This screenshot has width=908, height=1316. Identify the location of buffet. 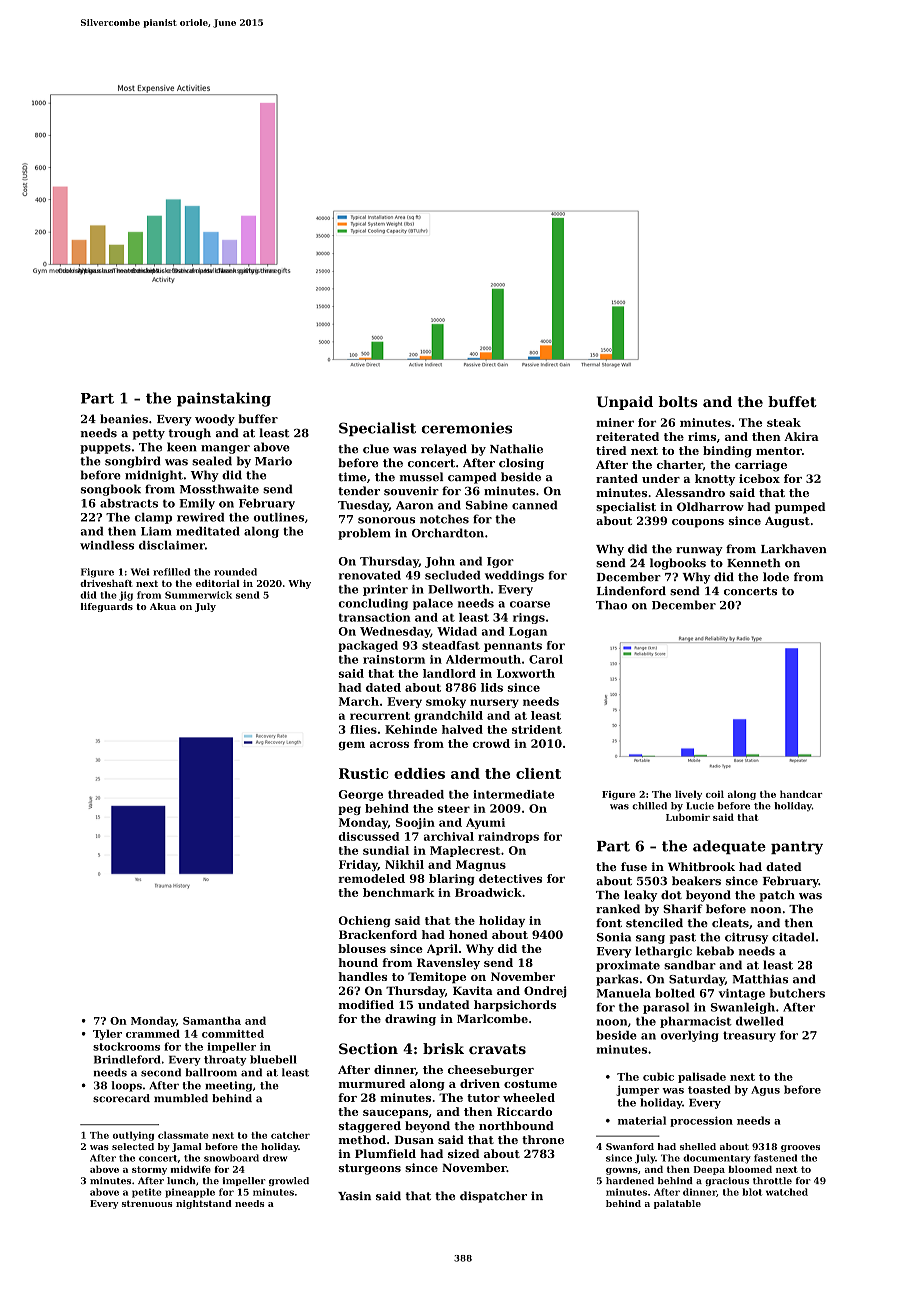
(792, 401).
